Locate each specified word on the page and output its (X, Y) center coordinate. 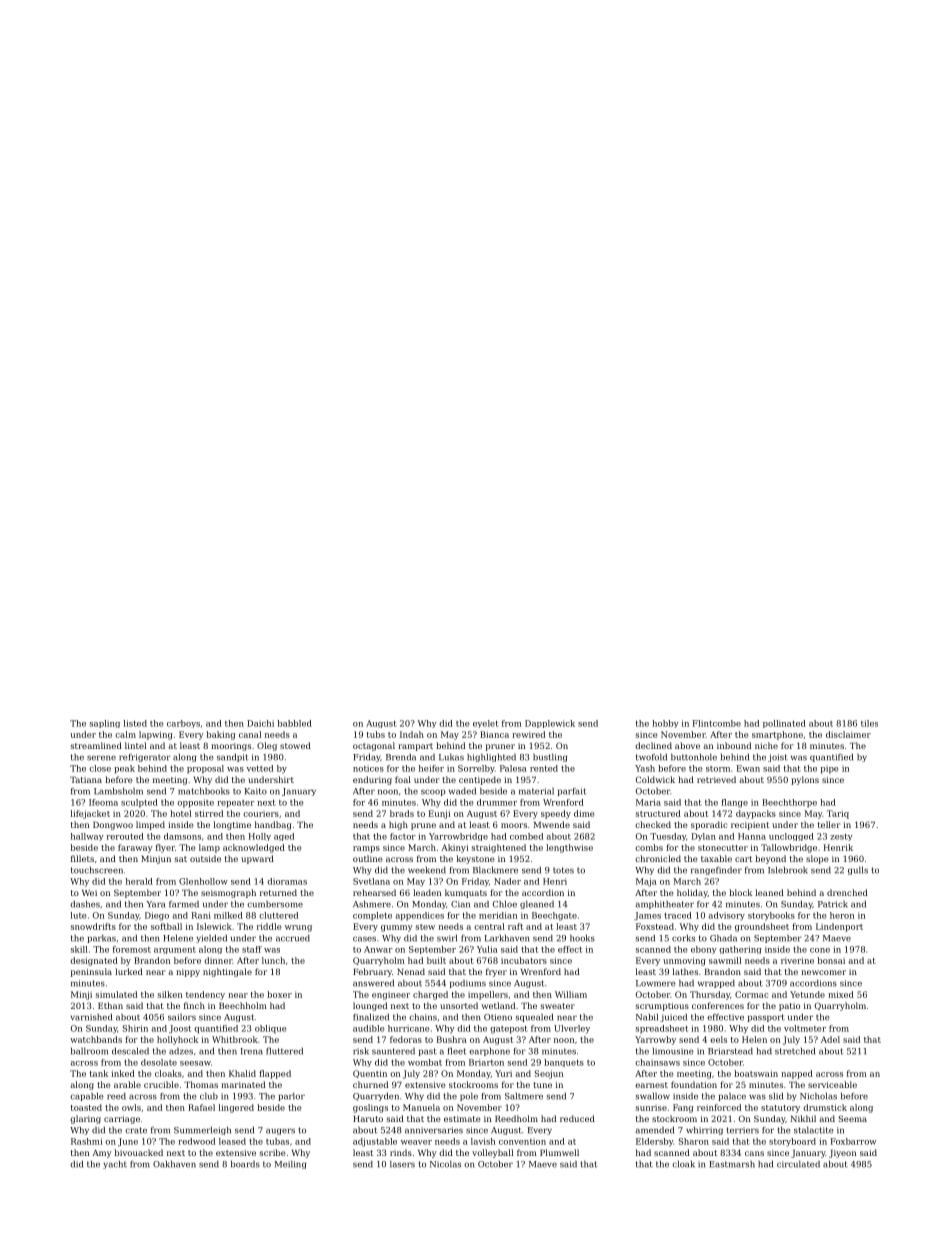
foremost (132, 949)
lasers (402, 1164)
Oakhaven (174, 1164)
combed (526, 836)
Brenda (401, 757)
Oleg (267, 746)
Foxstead (655, 926)
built (436, 960)
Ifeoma (103, 802)
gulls (858, 870)
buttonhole (694, 757)
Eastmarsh (732, 1164)
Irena (252, 1051)
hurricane (408, 1028)
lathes (685, 971)
